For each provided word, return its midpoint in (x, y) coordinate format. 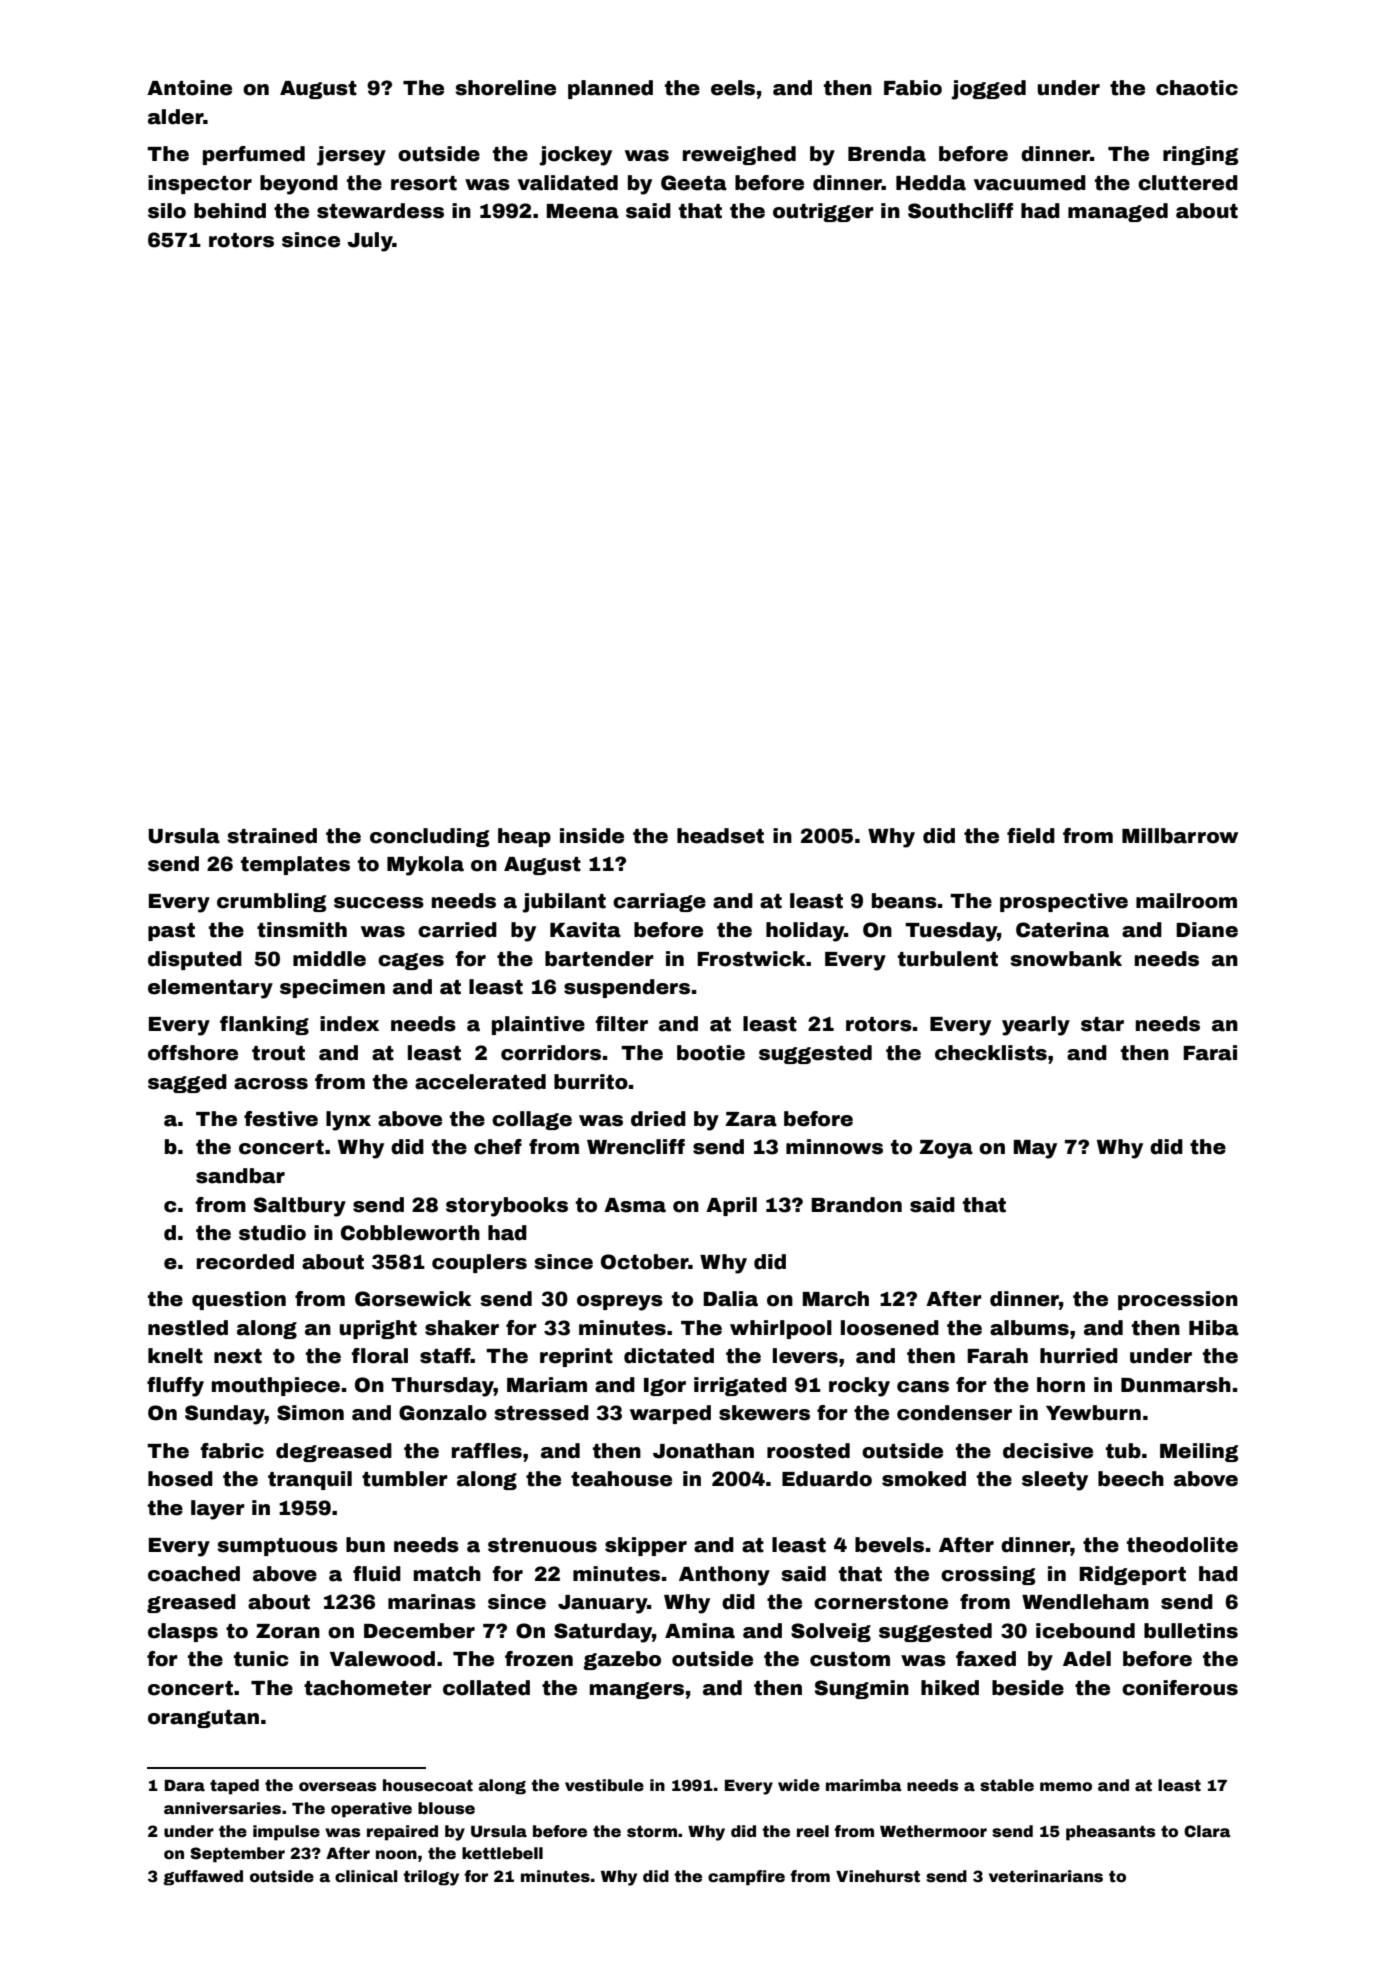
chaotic (1197, 88)
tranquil (310, 1480)
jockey (575, 156)
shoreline (505, 88)
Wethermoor (933, 1831)
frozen (539, 1659)
